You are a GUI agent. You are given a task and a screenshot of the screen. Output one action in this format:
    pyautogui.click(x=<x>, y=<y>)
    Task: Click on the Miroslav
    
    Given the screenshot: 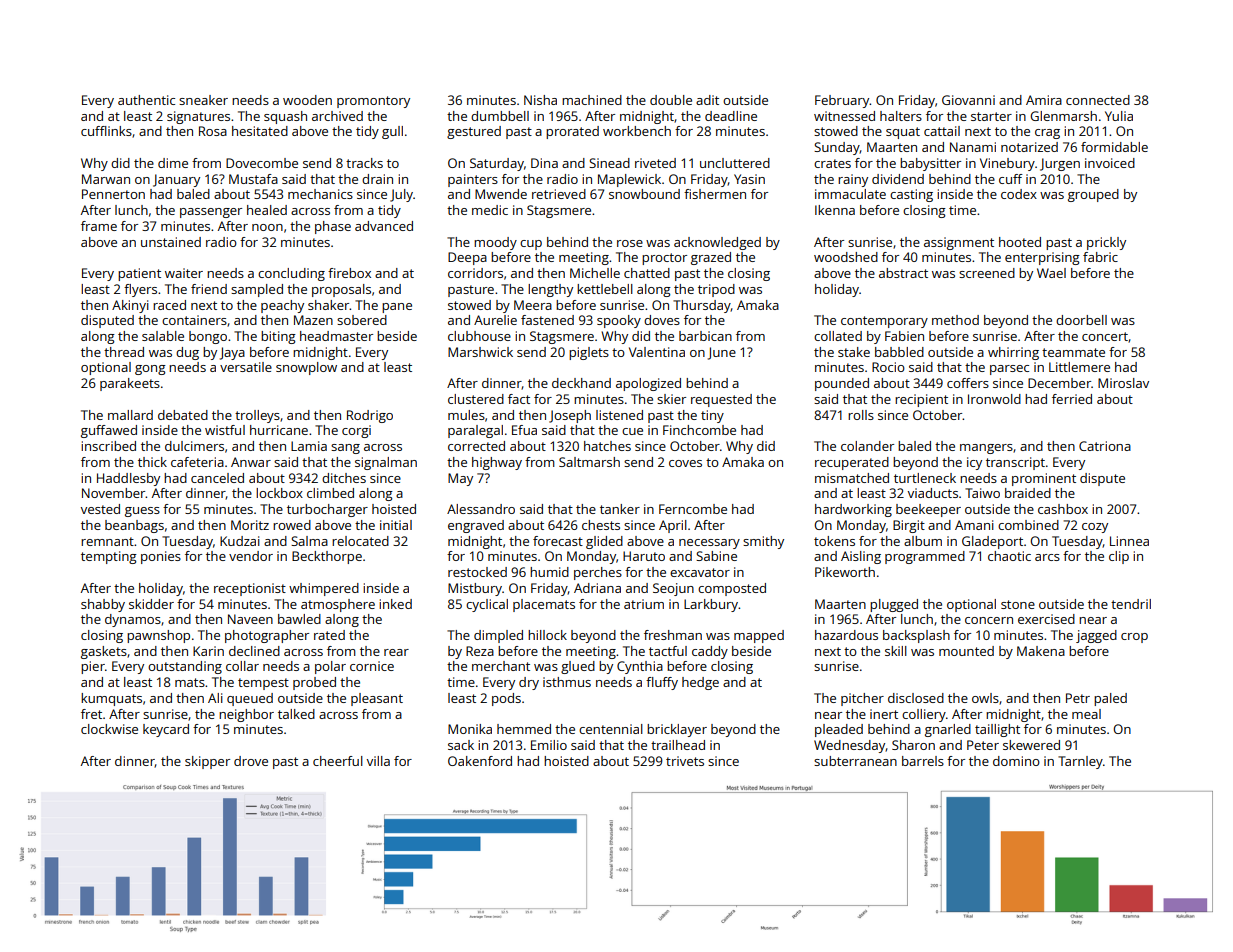 What is the action you would take?
    pyautogui.click(x=1123, y=383)
